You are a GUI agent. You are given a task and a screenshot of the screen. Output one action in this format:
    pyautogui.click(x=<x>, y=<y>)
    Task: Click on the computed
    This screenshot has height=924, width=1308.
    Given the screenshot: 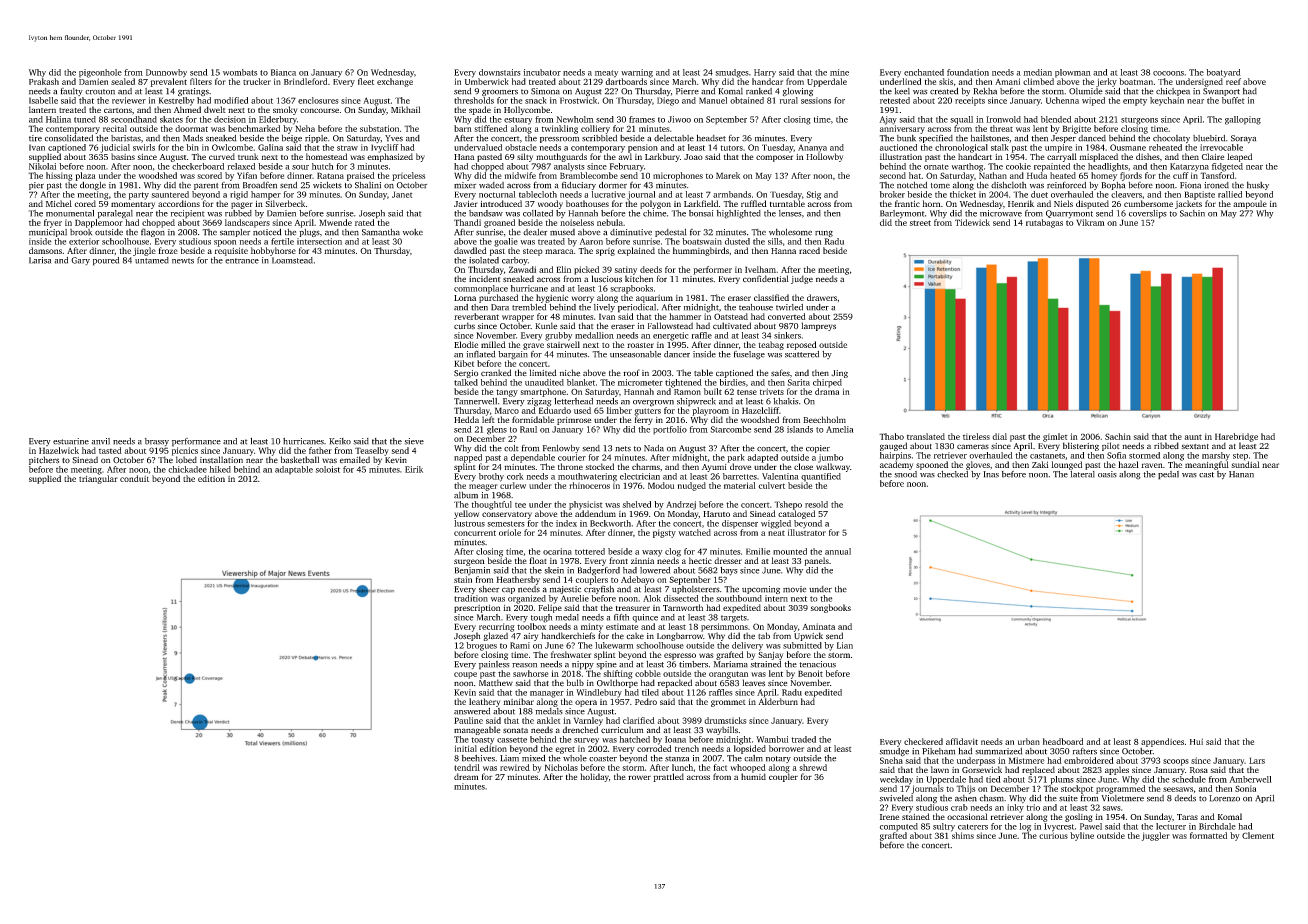 What is the action you would take?
    pyautogui.click(x=899, y=827)
